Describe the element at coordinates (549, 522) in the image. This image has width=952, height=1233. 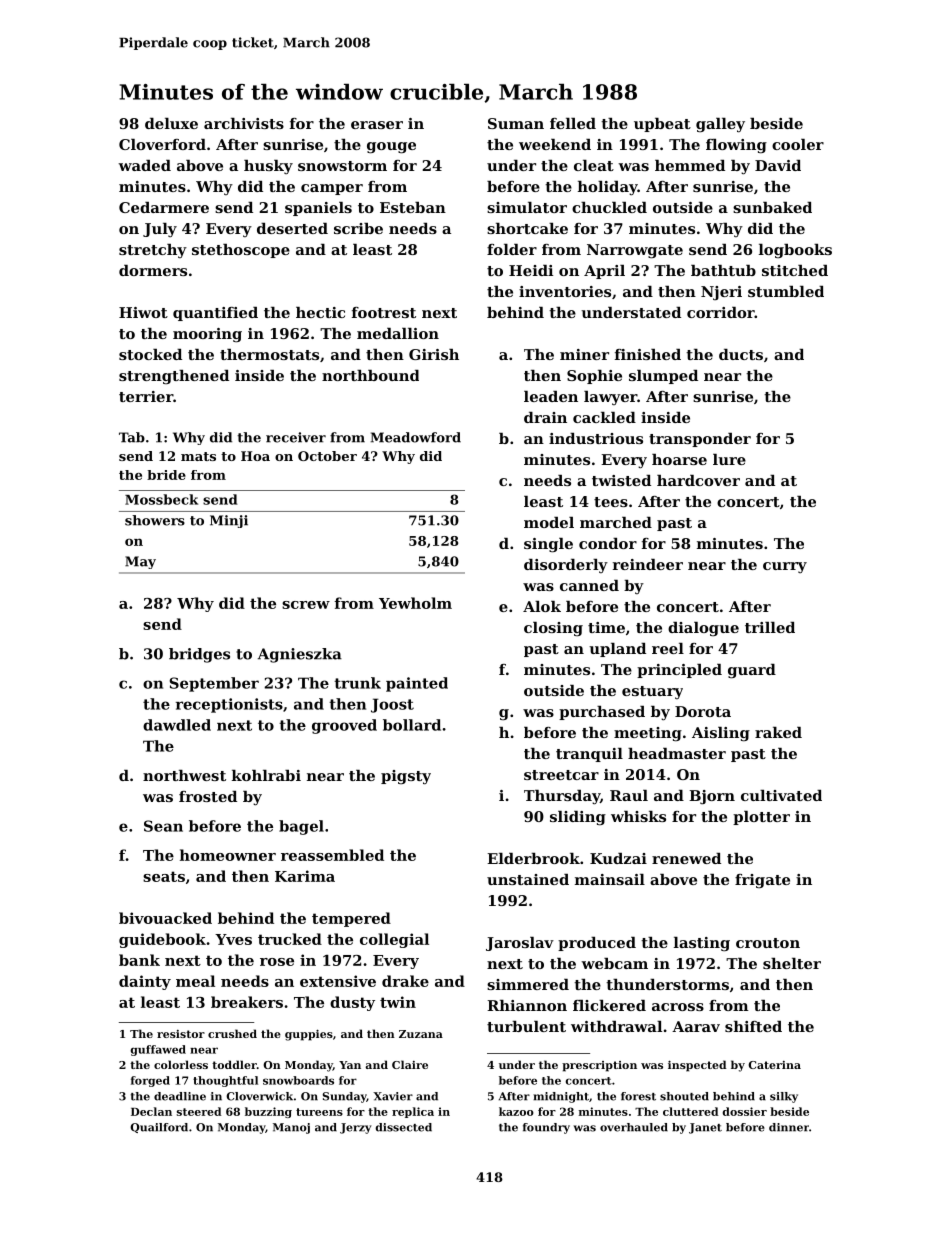
I see `model` at that location.
